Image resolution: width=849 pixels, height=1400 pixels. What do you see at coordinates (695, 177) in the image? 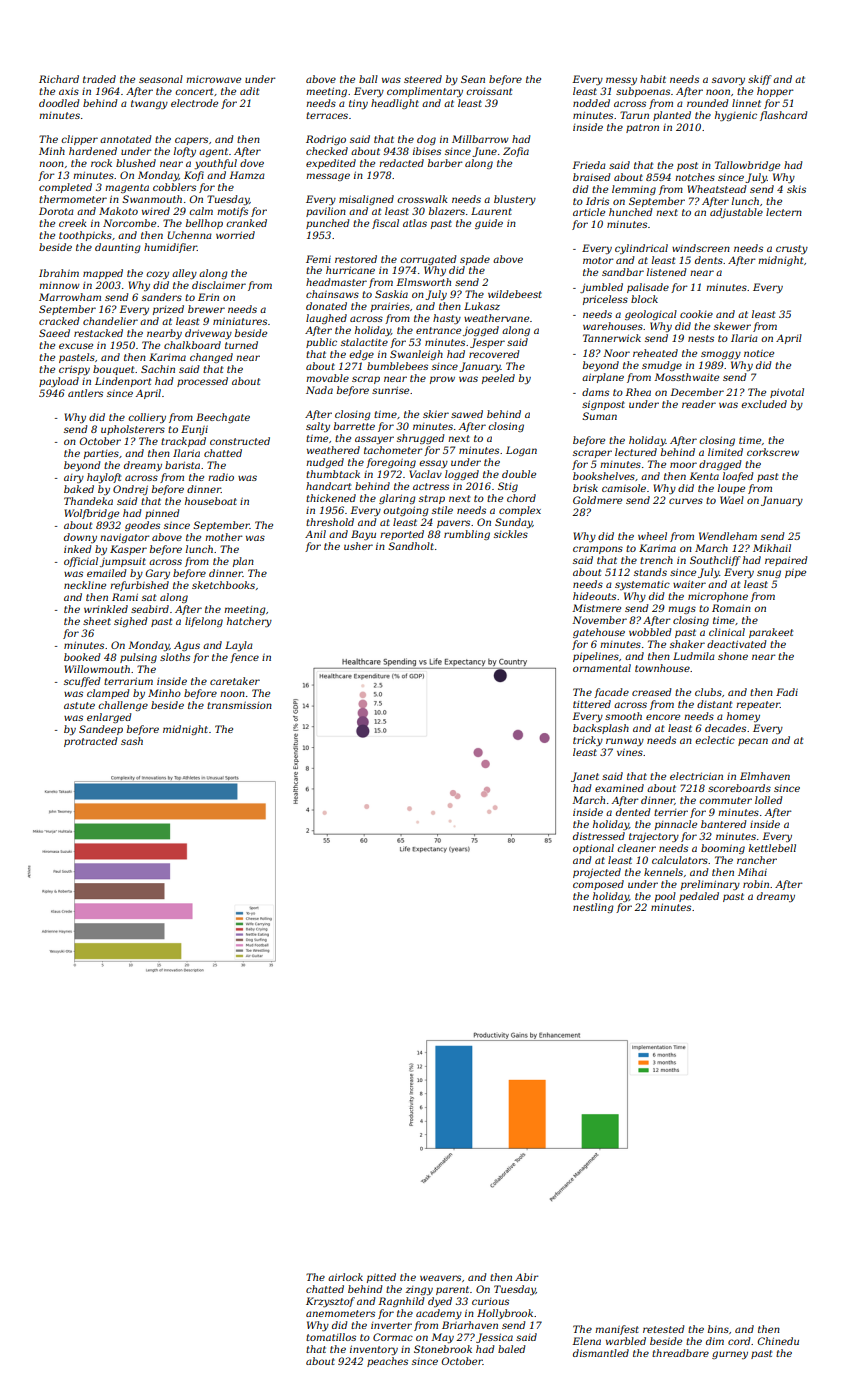
I see `notches` at bounding box center [695, 177].
